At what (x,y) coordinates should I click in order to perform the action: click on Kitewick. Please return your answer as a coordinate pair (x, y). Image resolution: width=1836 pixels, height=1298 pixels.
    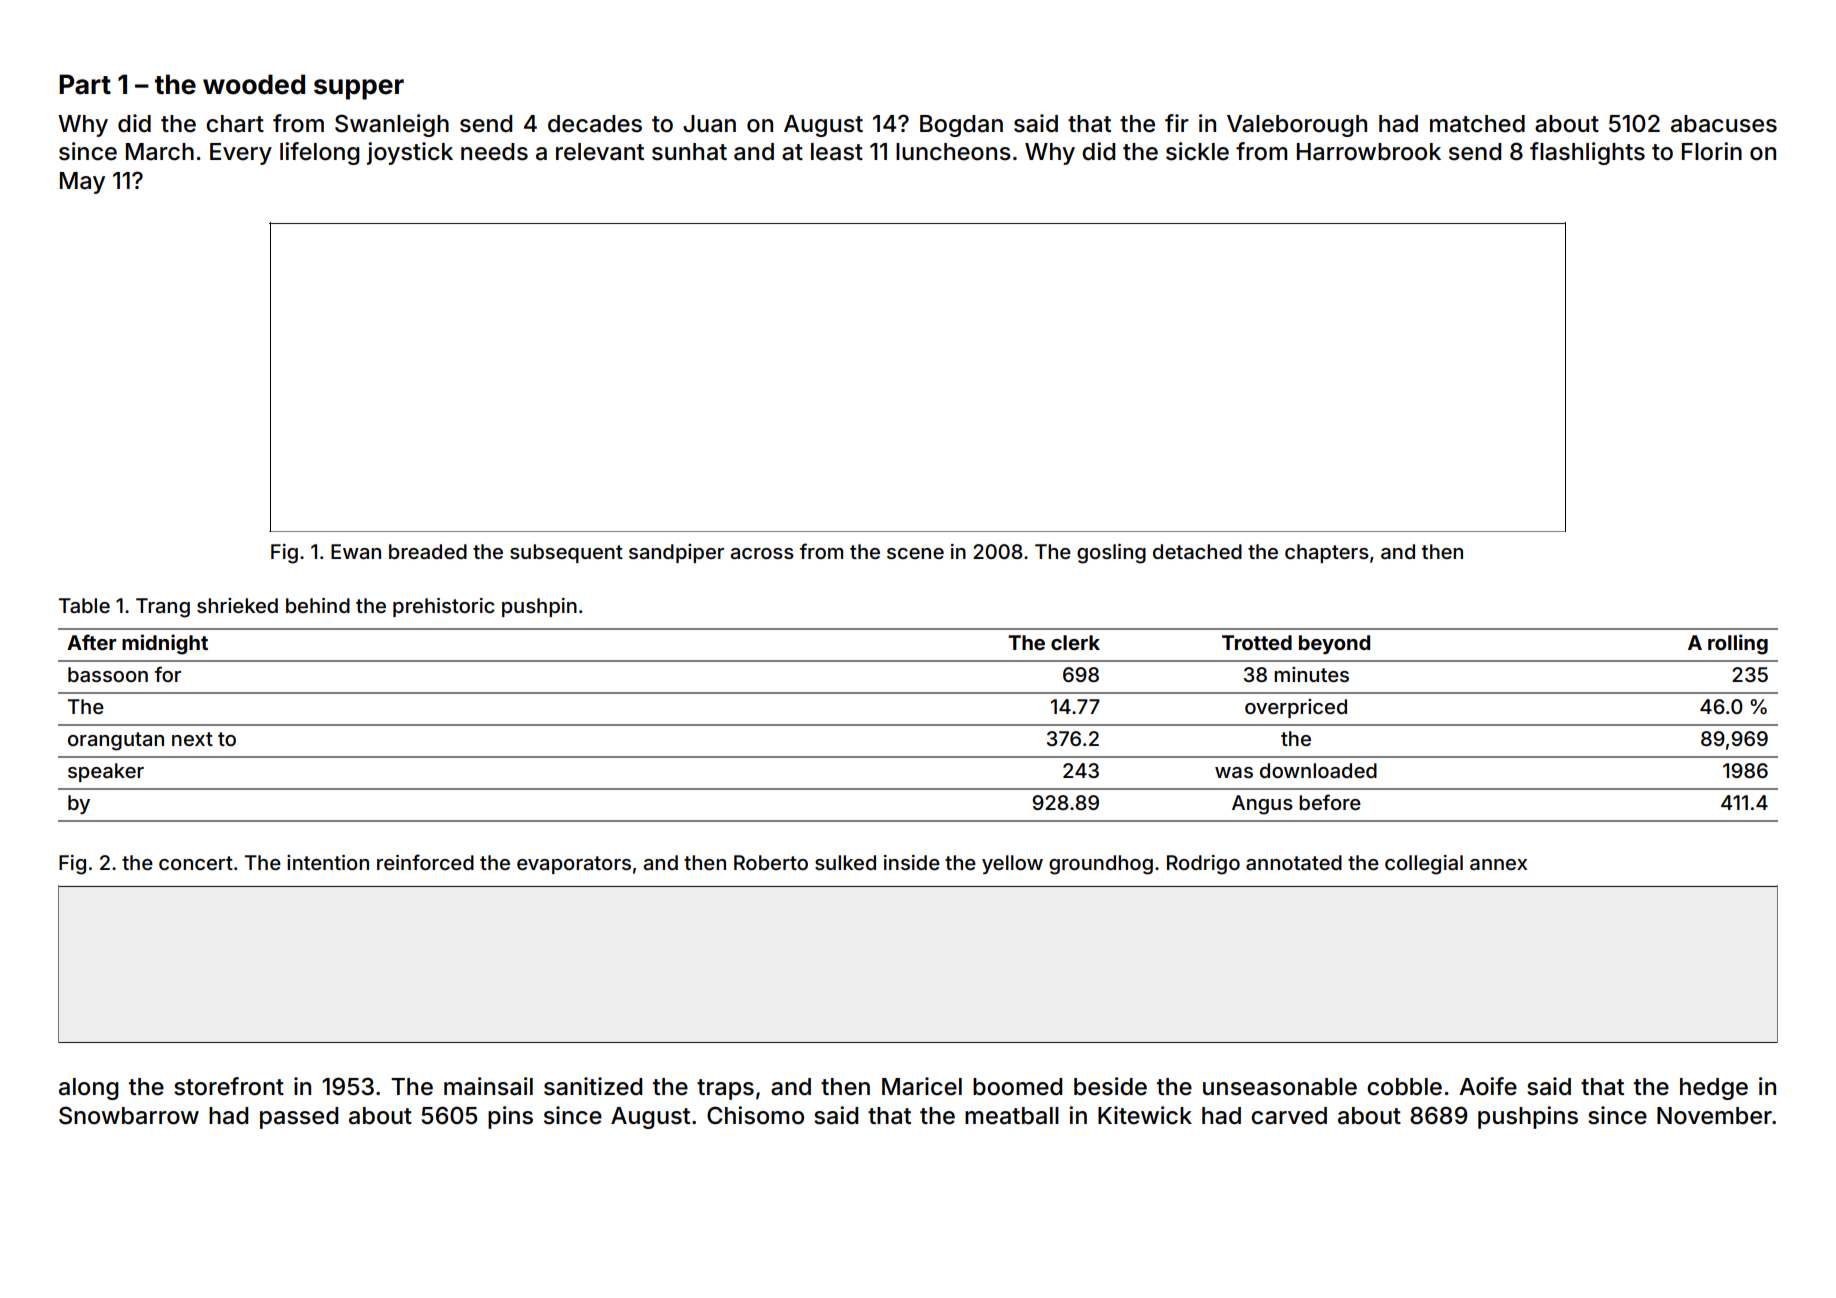
    Looking at the image, I should click on (1145, 1115).
